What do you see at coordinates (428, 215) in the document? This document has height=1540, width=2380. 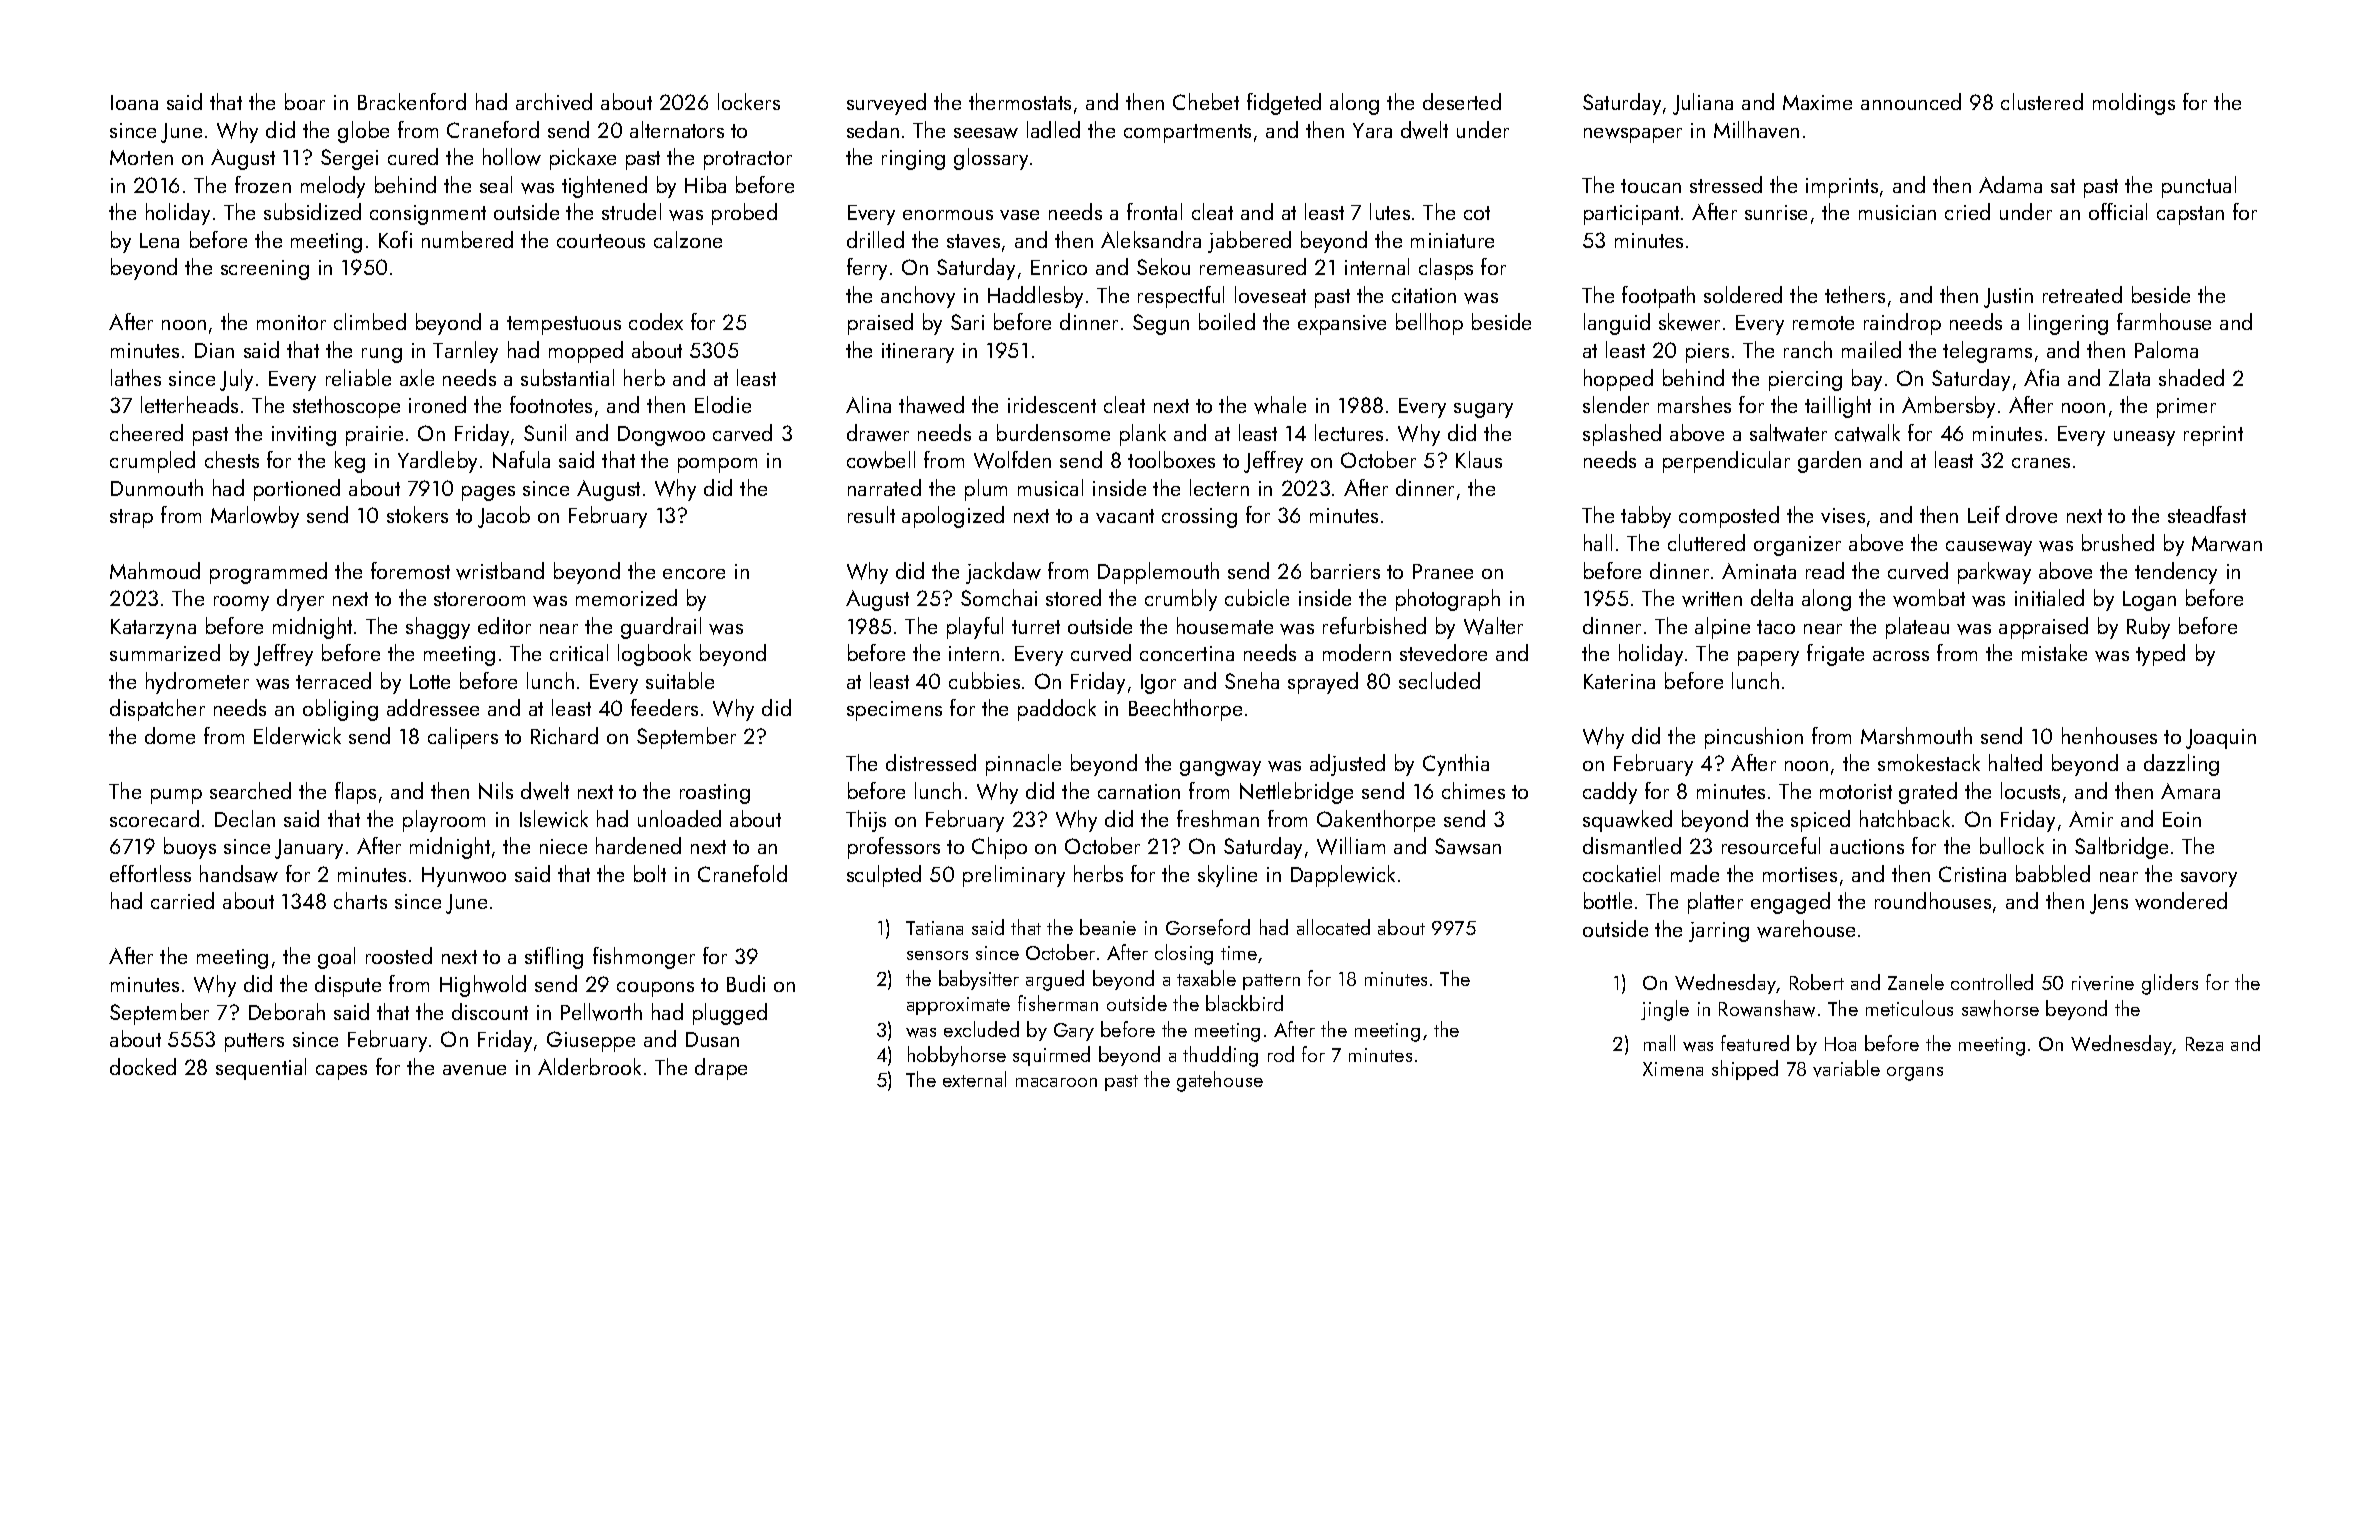 I see `consignment` at bounding box center [428, 215].
